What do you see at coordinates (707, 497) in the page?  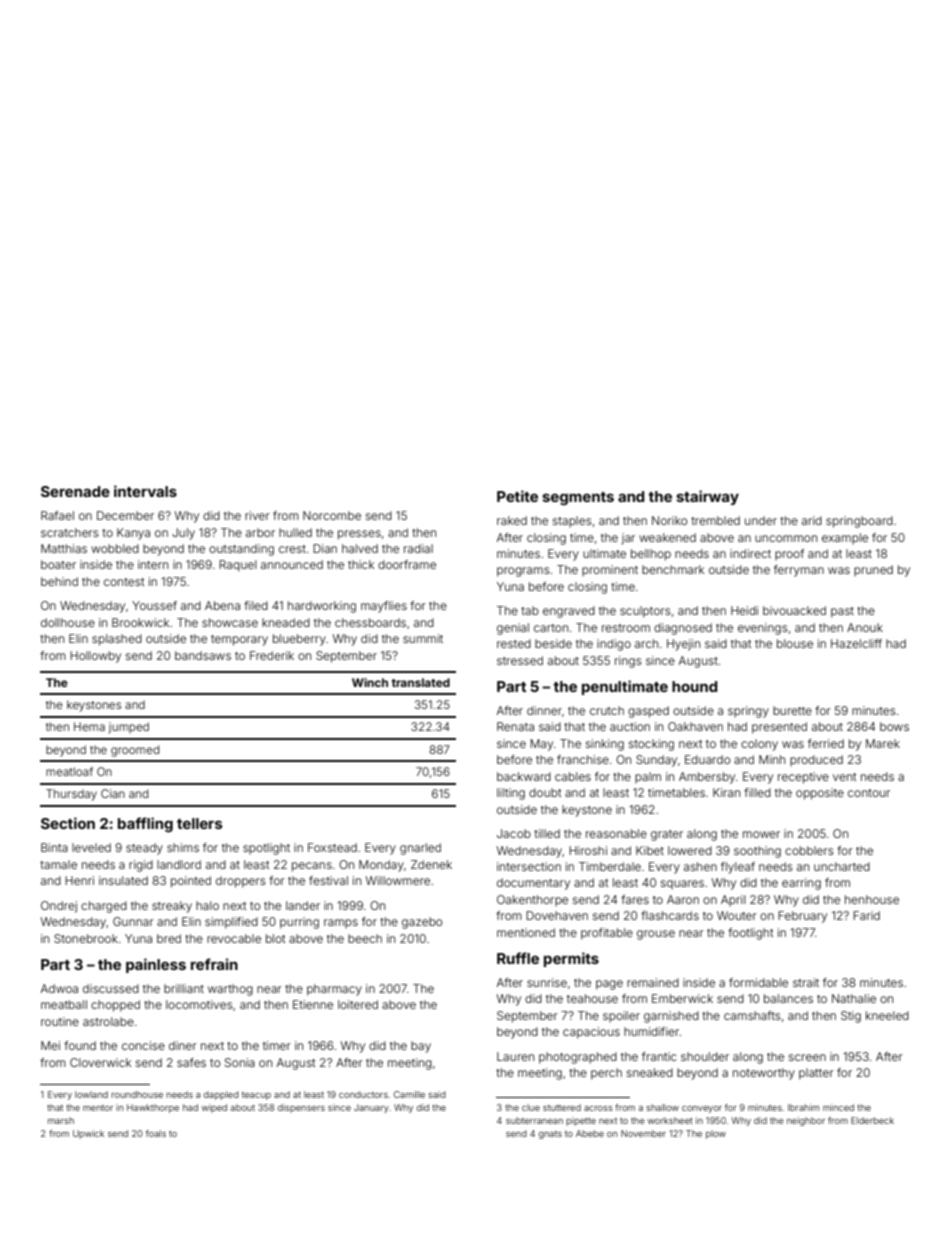 I see `stairway` at bounding box center [707, 497].
